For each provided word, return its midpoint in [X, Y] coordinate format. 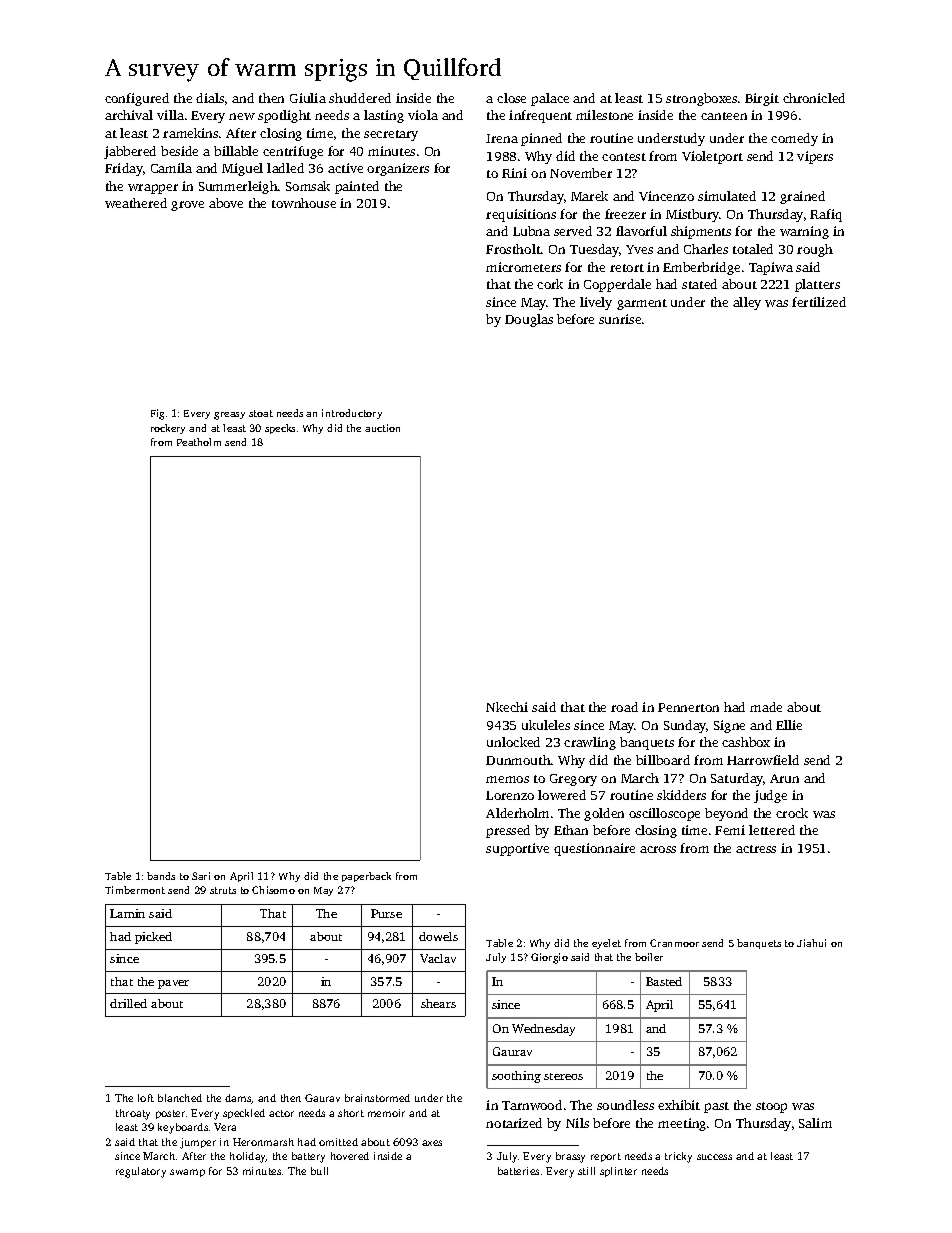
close [511, 98]
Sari [201, 876]
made [766, 707]
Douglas [529, 320]
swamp [187, 1173]
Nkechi [507, 707]
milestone [604, 115]
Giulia [308, 98]
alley [747, 303]
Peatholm [199, 442]
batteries [518, 1171]
